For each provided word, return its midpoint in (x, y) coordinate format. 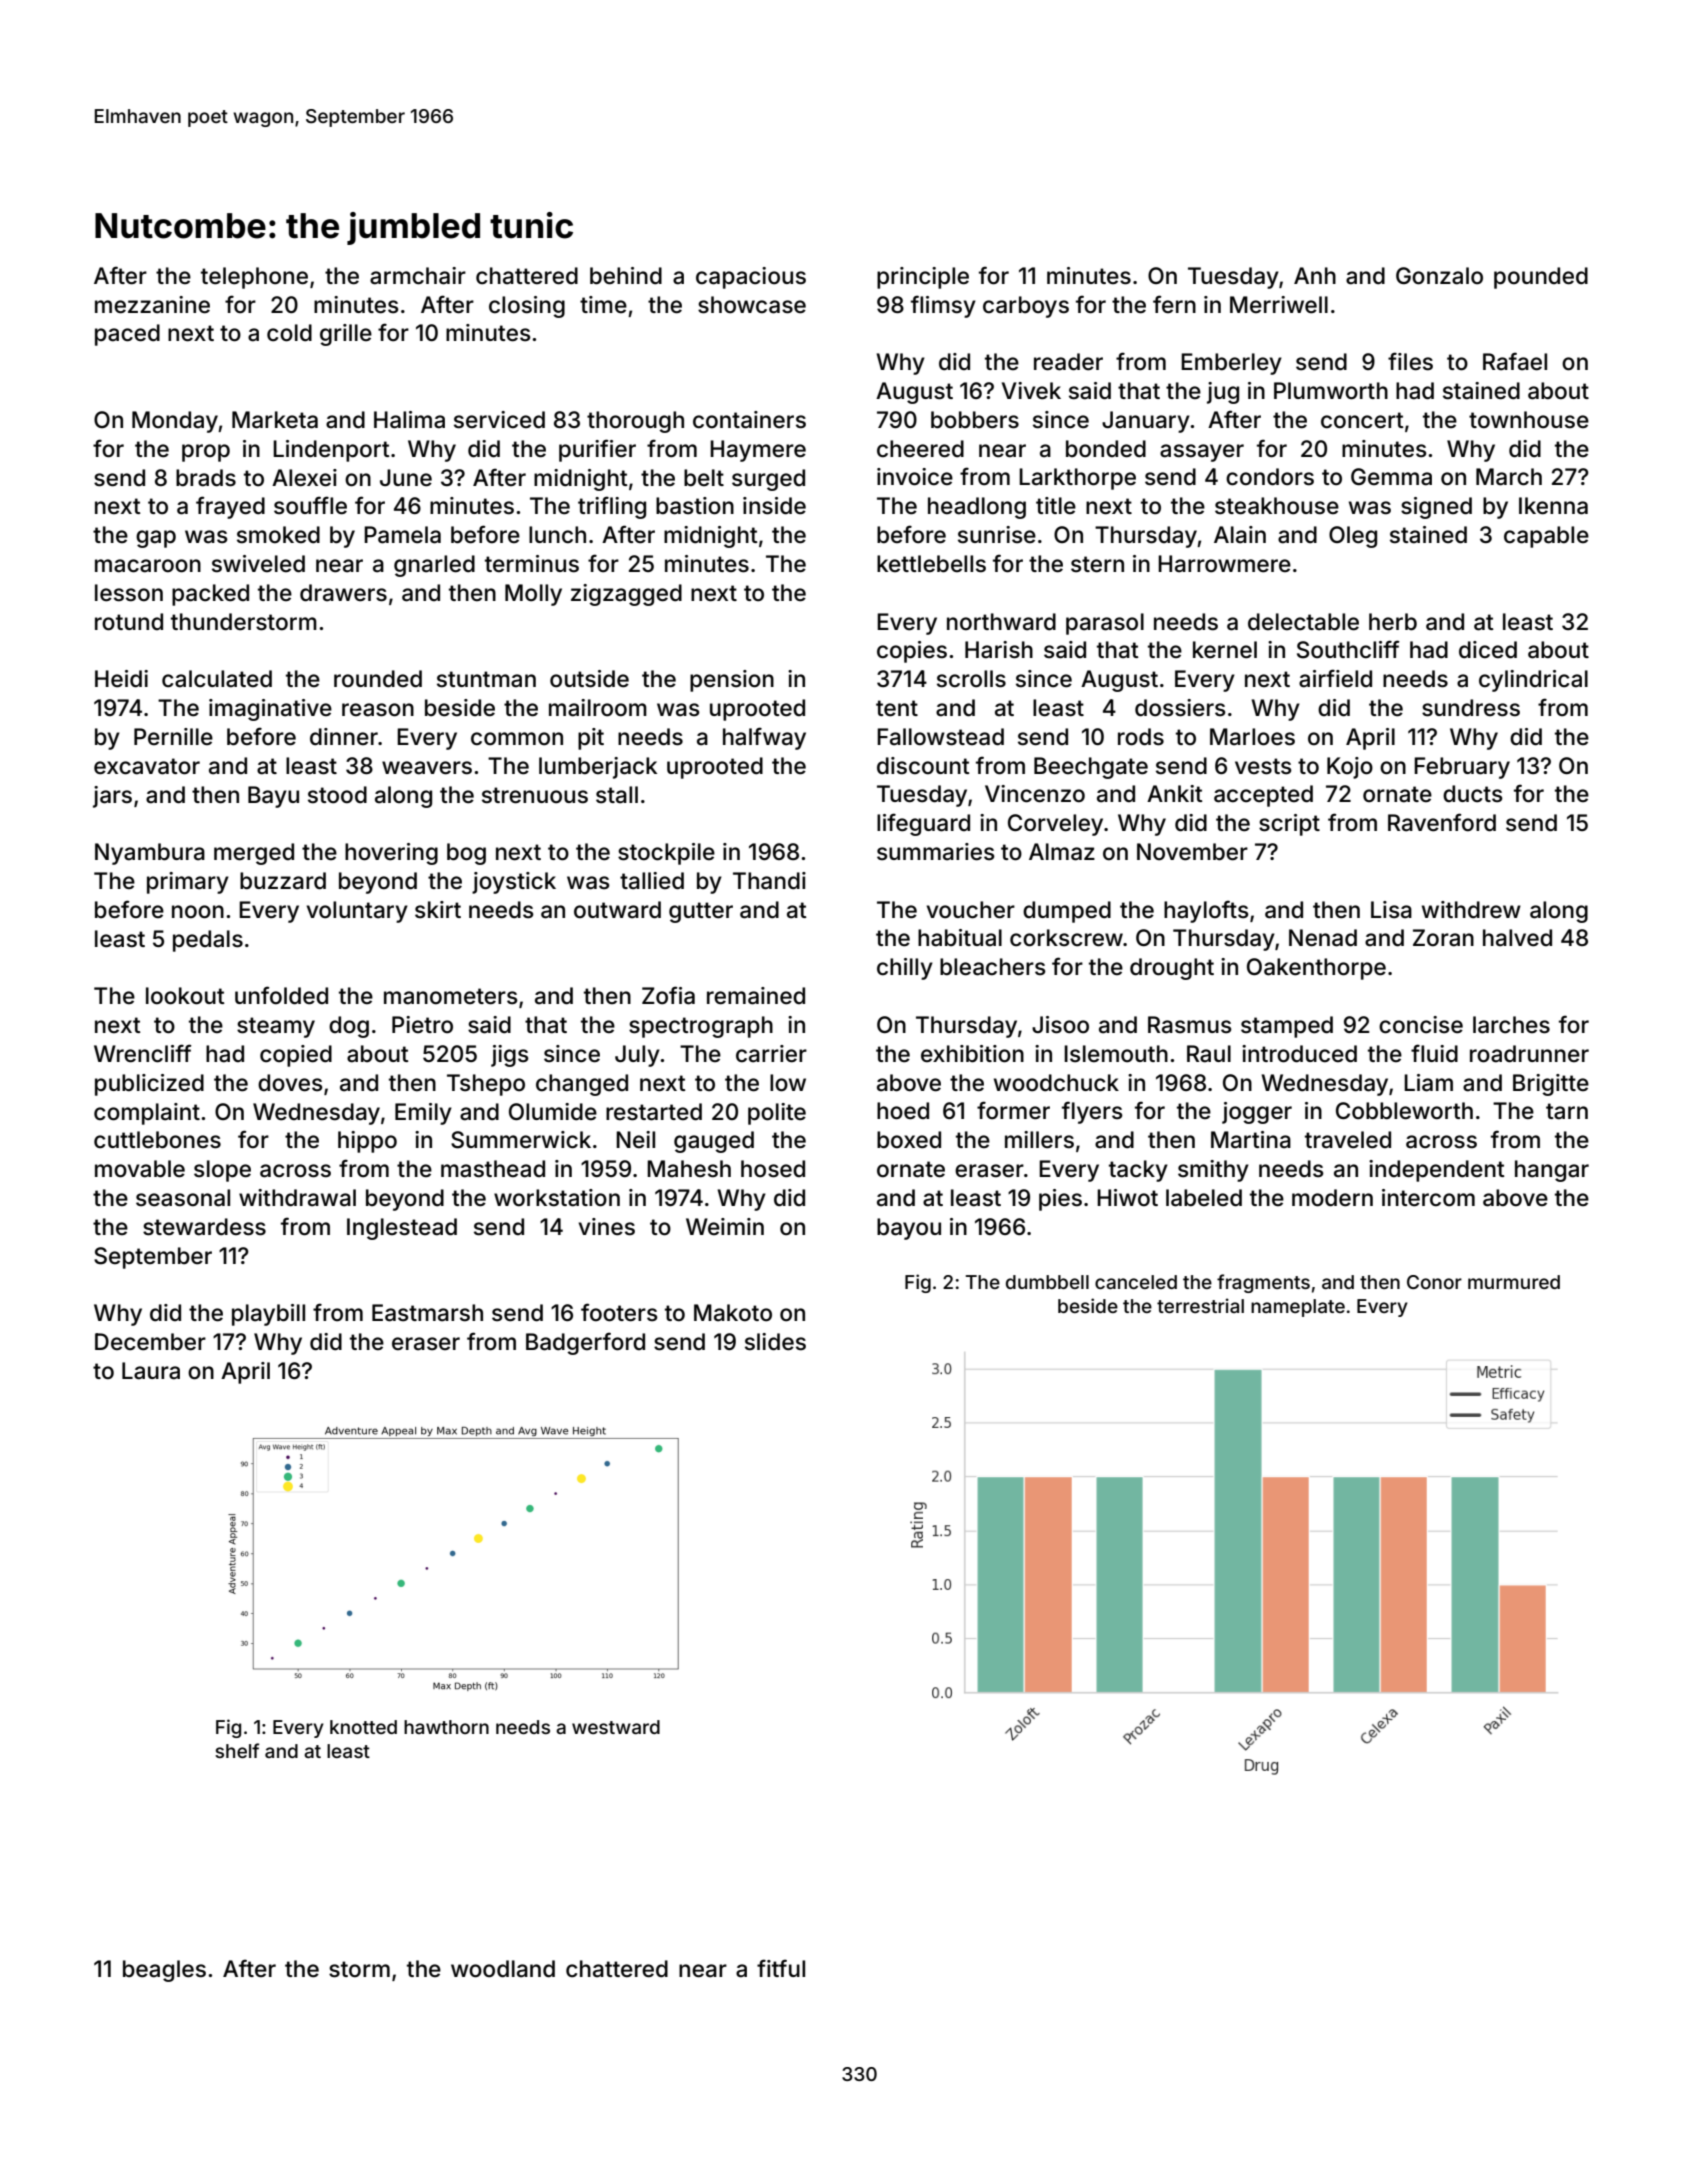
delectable (1303, 622)
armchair (418, 276)
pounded (1541, 278)
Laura (151, 1371)
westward (616, 1727)
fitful (781, 1968)
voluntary (357, 912)
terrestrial (1200, 1305)
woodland (503, 1969)
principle (923, 278)
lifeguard (923, 824)
